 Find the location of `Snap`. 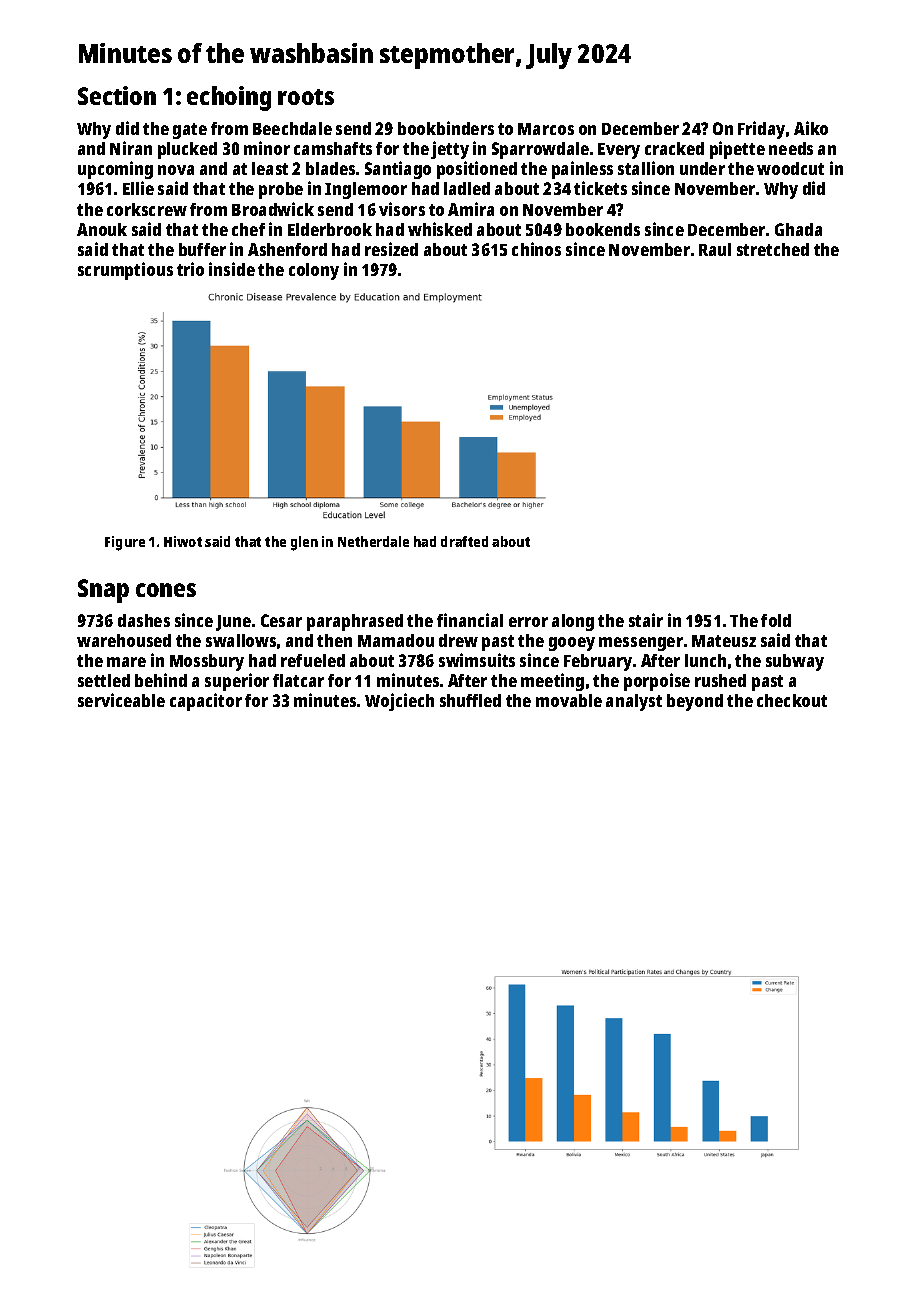

Snap is located at coordinates (103, 591).
